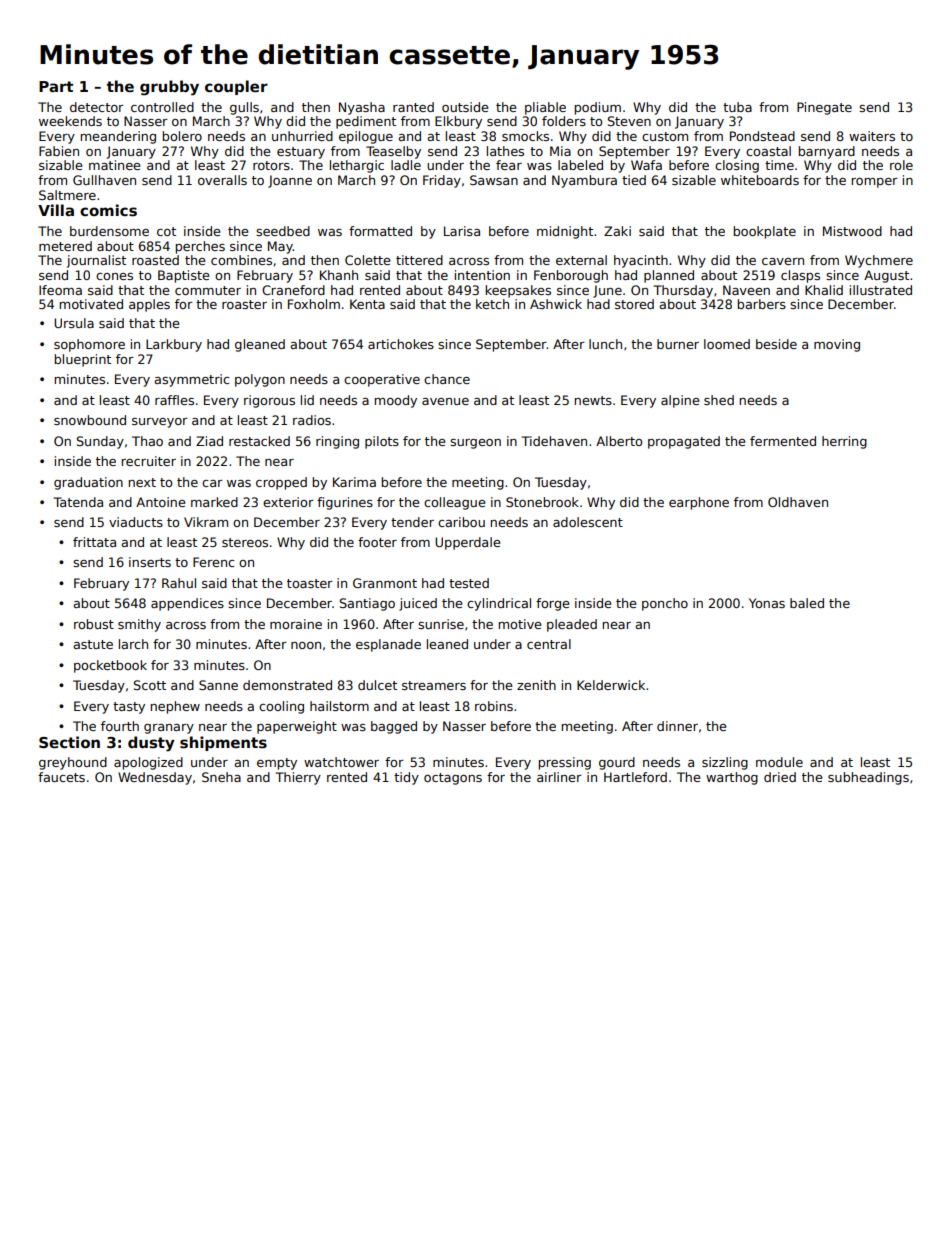  I want to click on Steven, so click(629, 121).
